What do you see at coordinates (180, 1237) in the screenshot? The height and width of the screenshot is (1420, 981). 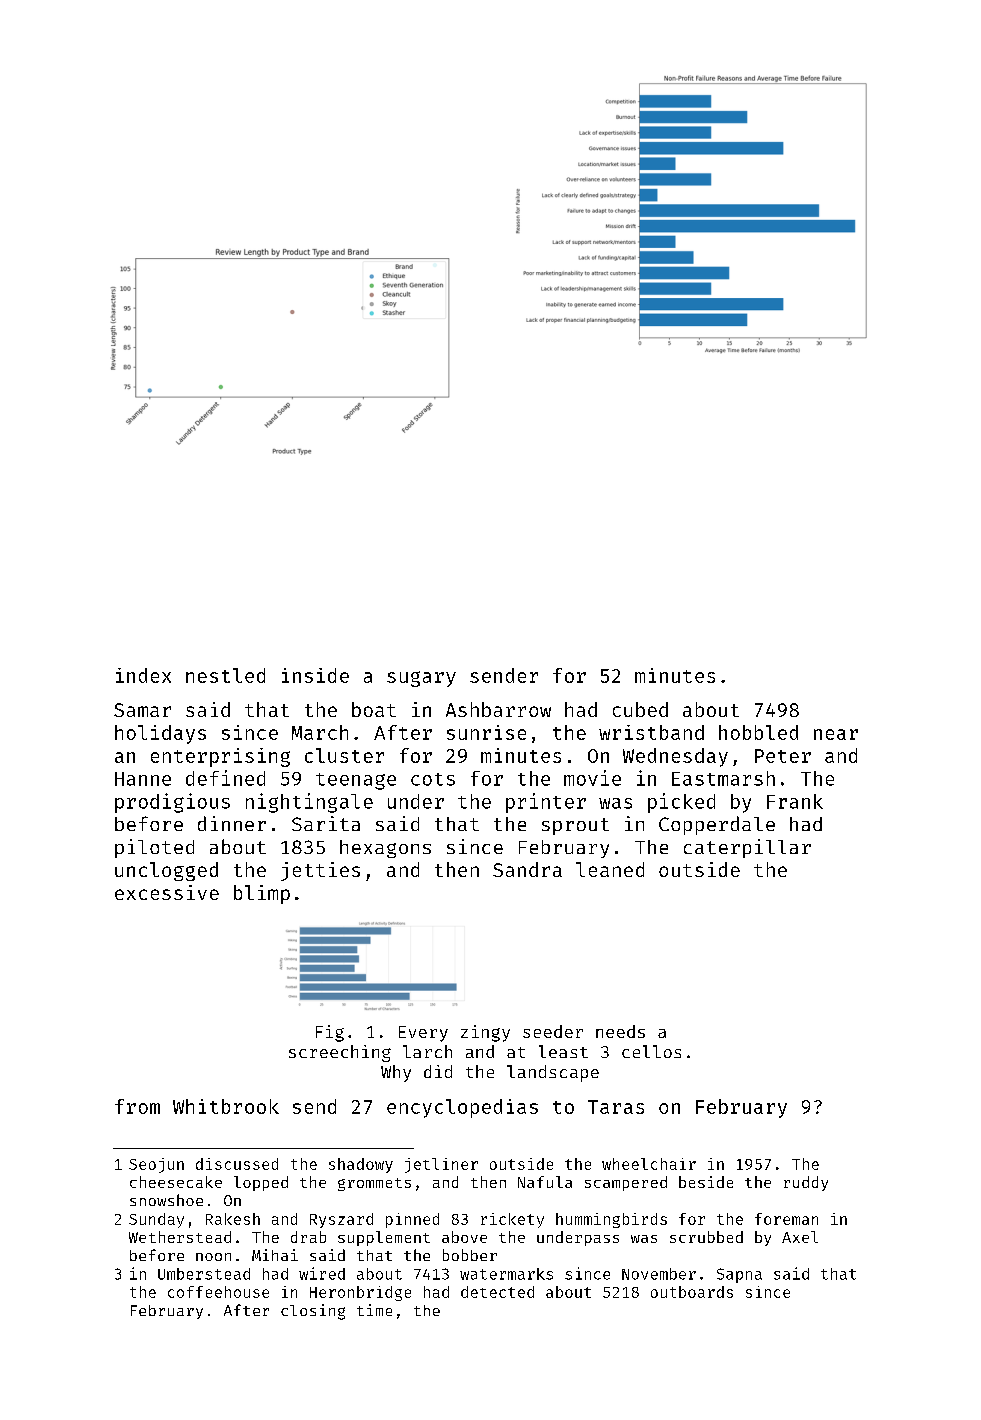 I see `Wetherstead` at bounding box center [180, 1237].
